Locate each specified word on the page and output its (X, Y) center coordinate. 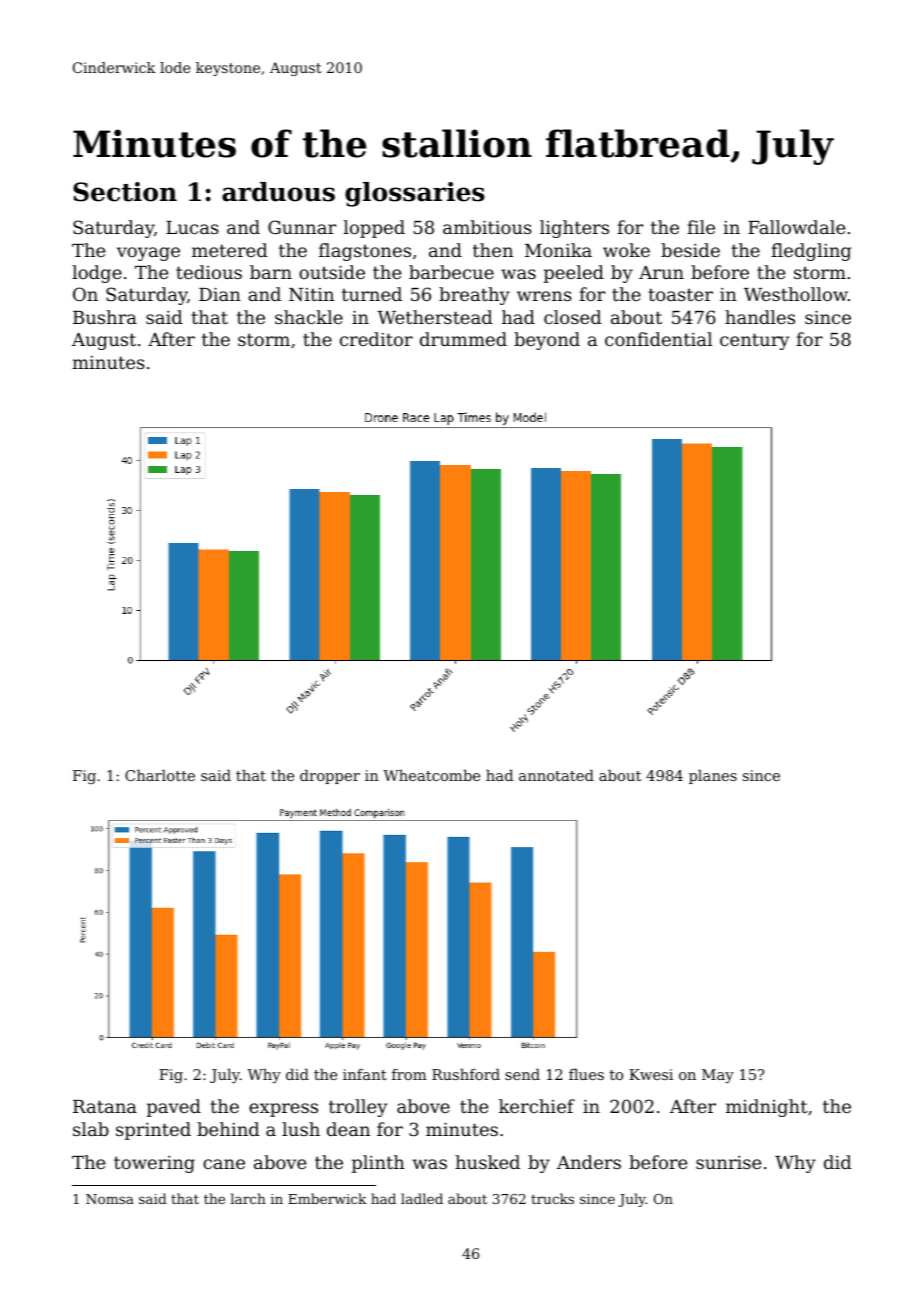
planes (713, 776)
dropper (330, 776)
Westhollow (796, 294)
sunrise (728, 1162)
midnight (766, 1108)
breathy (474, 296)
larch (248, 1198)
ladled (422, 1198)
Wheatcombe (431, 775)
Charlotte (160, 775)
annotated (556, 775)
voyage (148, 254)
